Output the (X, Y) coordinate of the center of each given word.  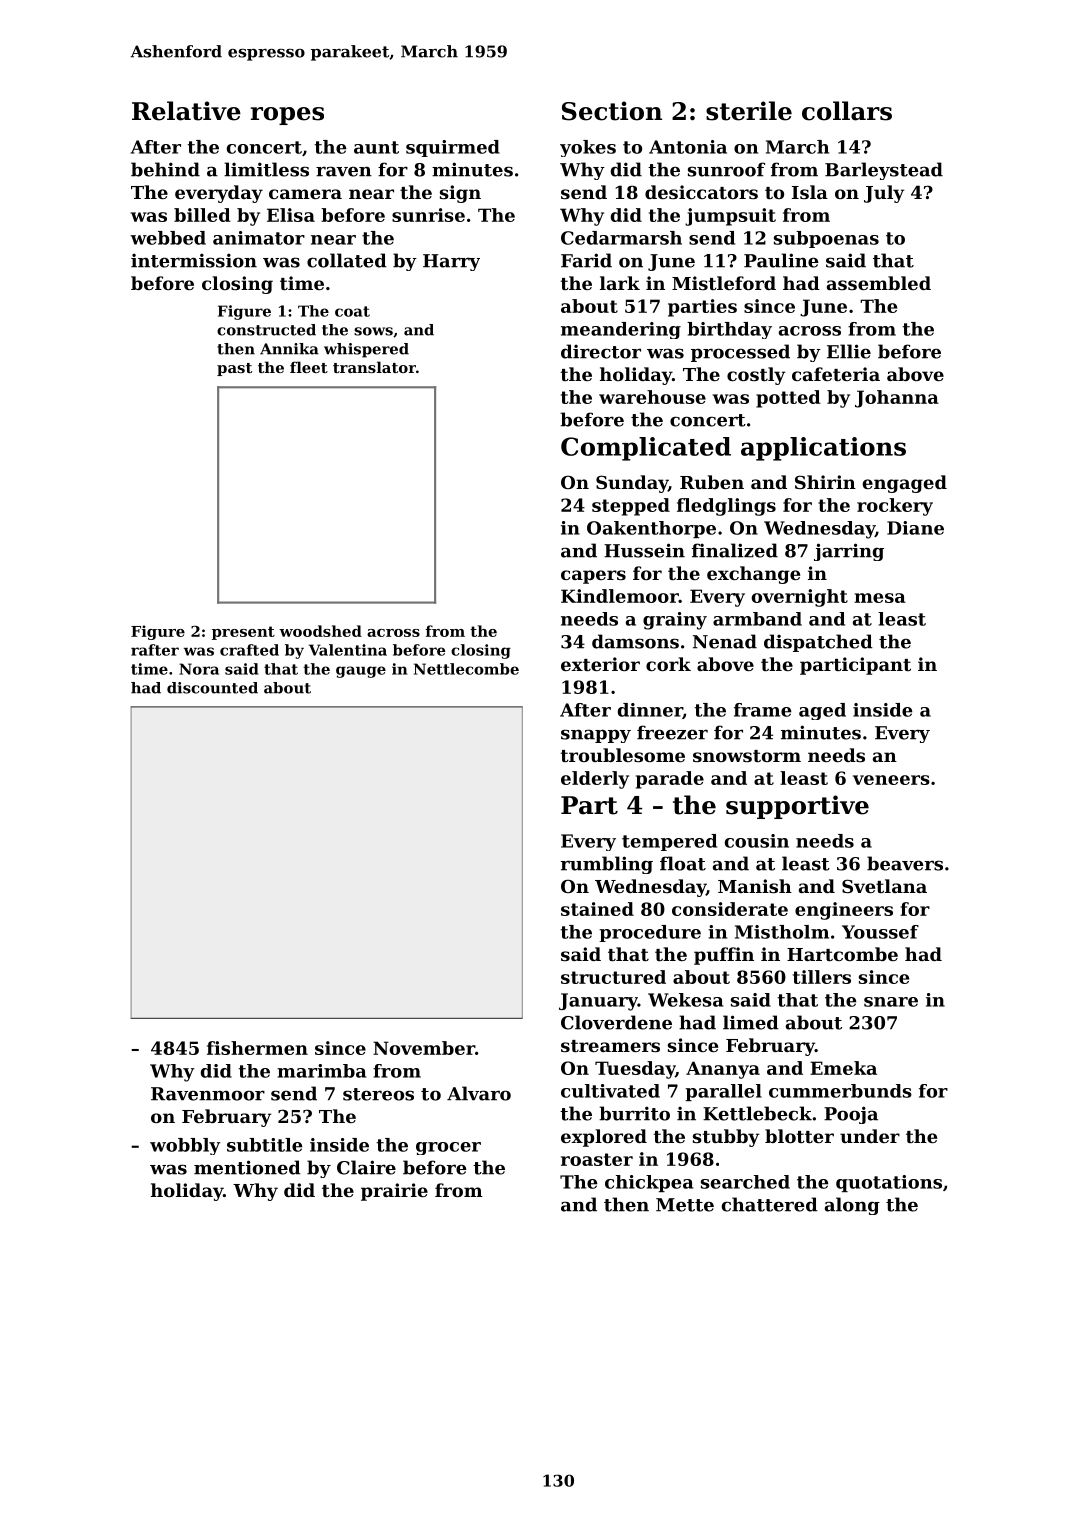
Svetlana (884, 886)
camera (305, 194)
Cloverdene (616, 1022)
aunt (376, 147)
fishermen (257, 1048)
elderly (595, 780)
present (243, 633)
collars (847, 111)
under (870, 1136)
